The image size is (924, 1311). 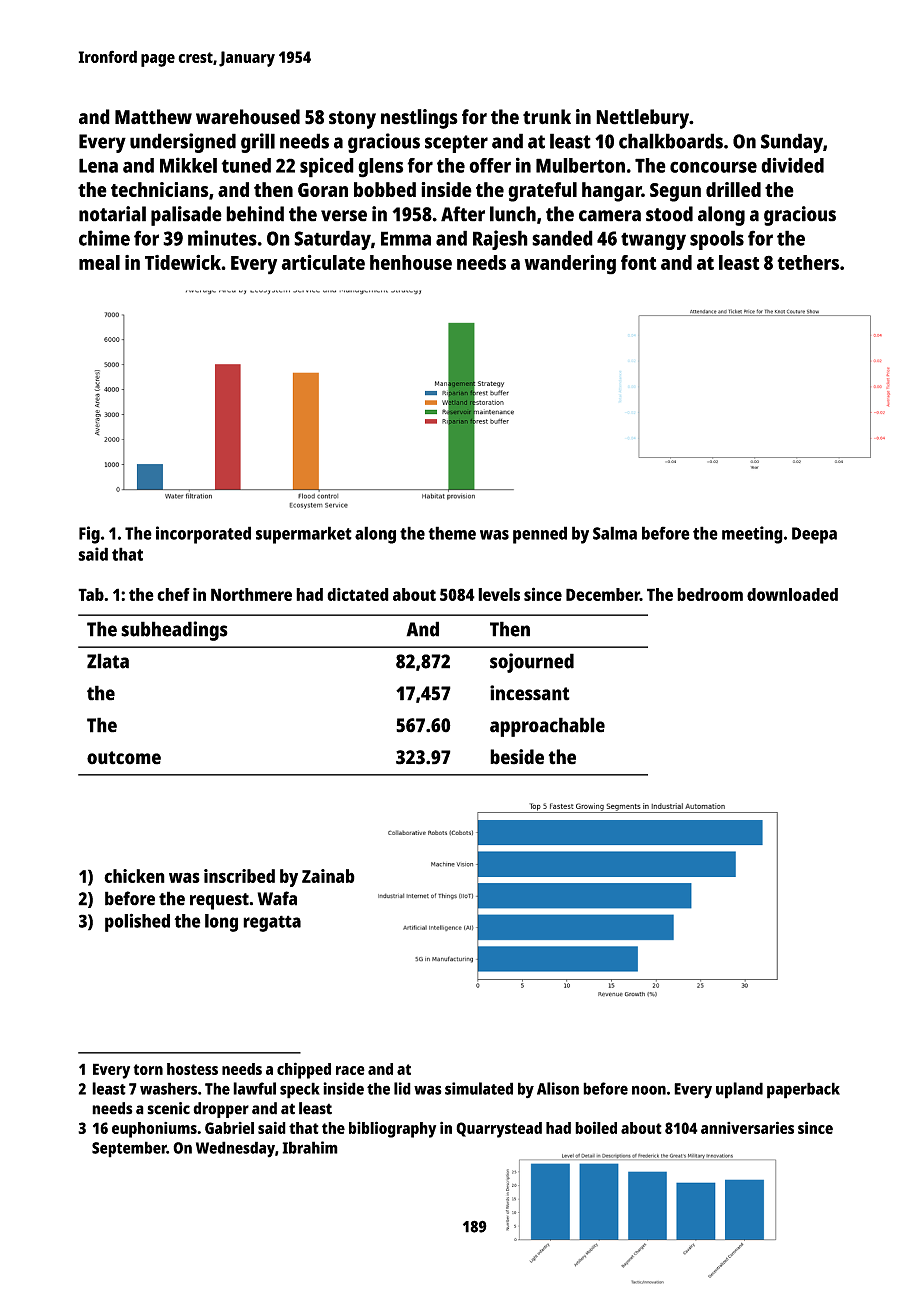 What do you see at coordinates (153, 117) in the image?
I see `Matthew` at bounding box center [153, 117].
